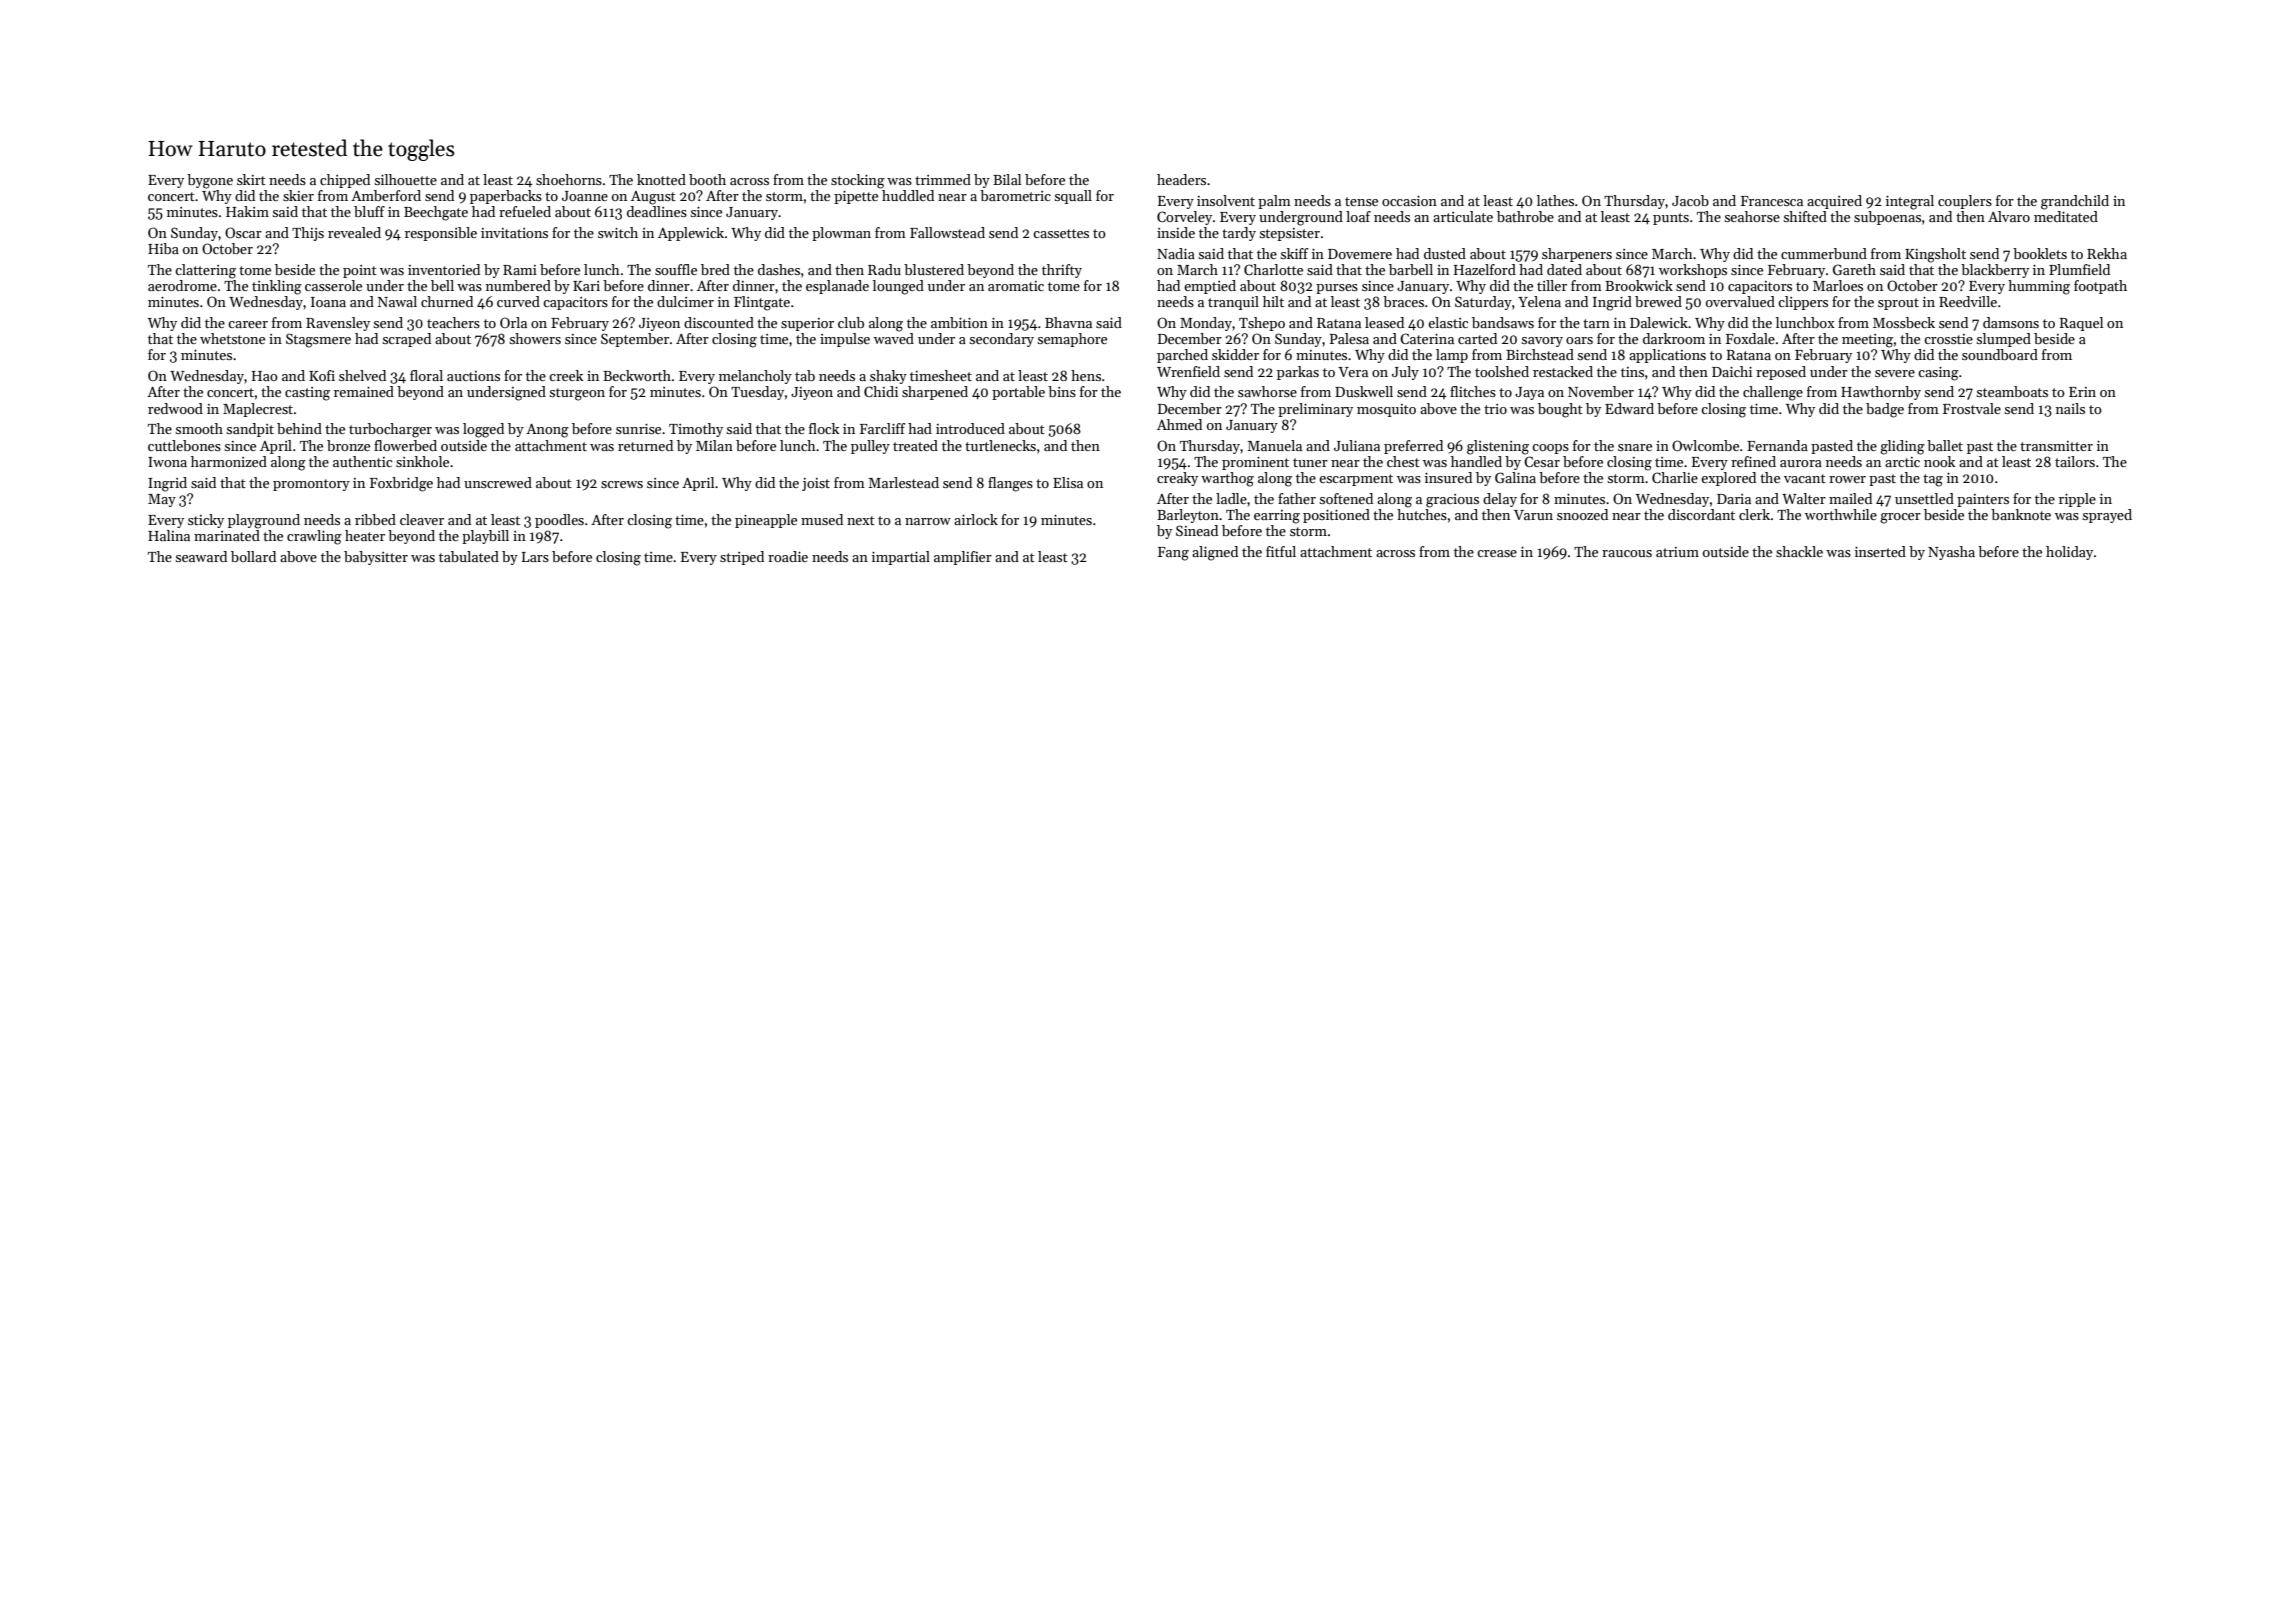 This image has width=2282, height=1614. Describe the element at coordinates (1173, 554) in the image. I see `Fang` at that location.
